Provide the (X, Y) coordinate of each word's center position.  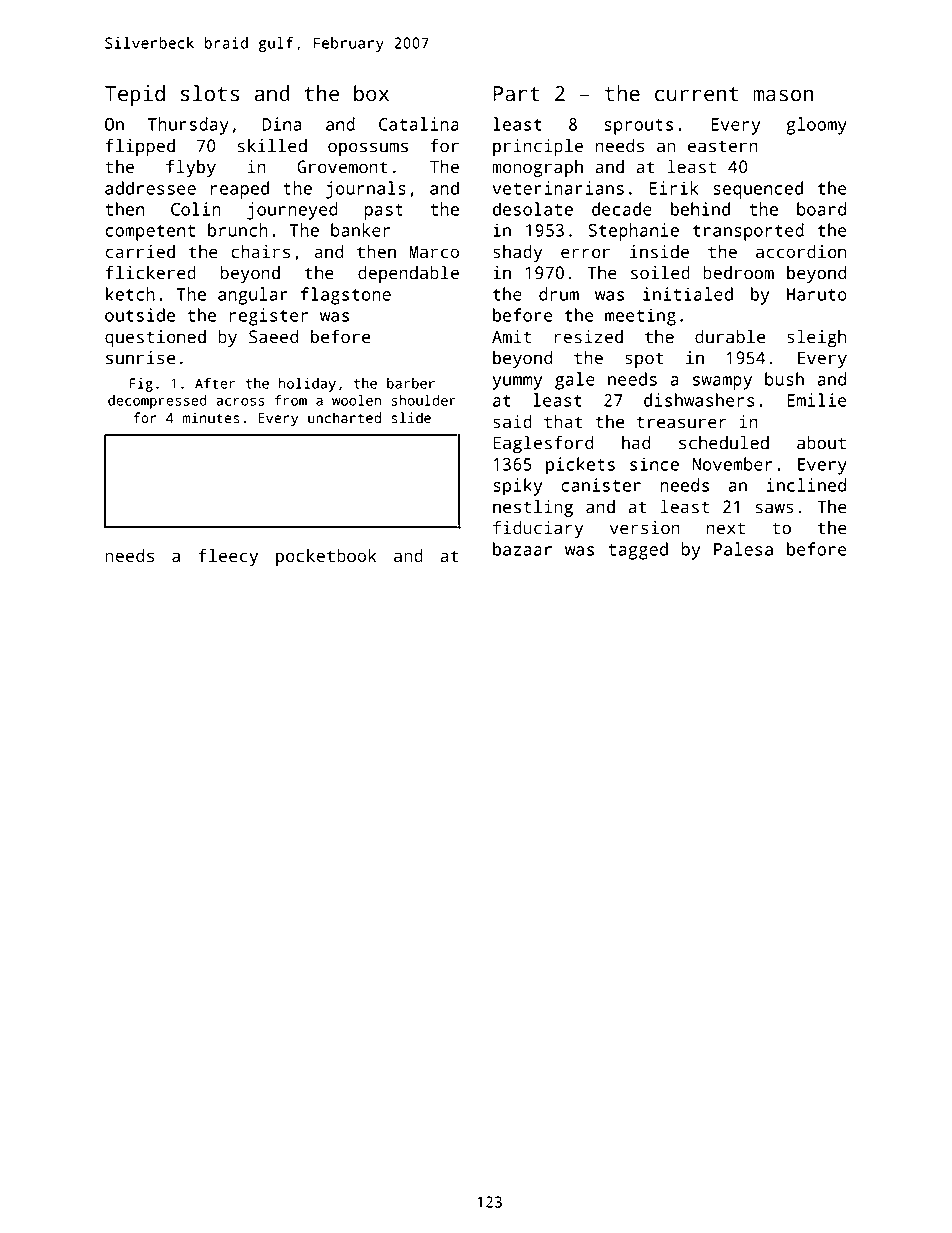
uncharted (344, 418)
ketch (130, 294)
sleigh (816, 338)
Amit (511, 337)
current (697, 94)
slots (210, 93)
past (383, 212)
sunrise (140, 358)
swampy (722, 383)
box (371, 93)
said (512, 422)
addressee (150, 188)
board (821, 209)
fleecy (228, 557)
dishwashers (699, 400)
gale (575, 381)
